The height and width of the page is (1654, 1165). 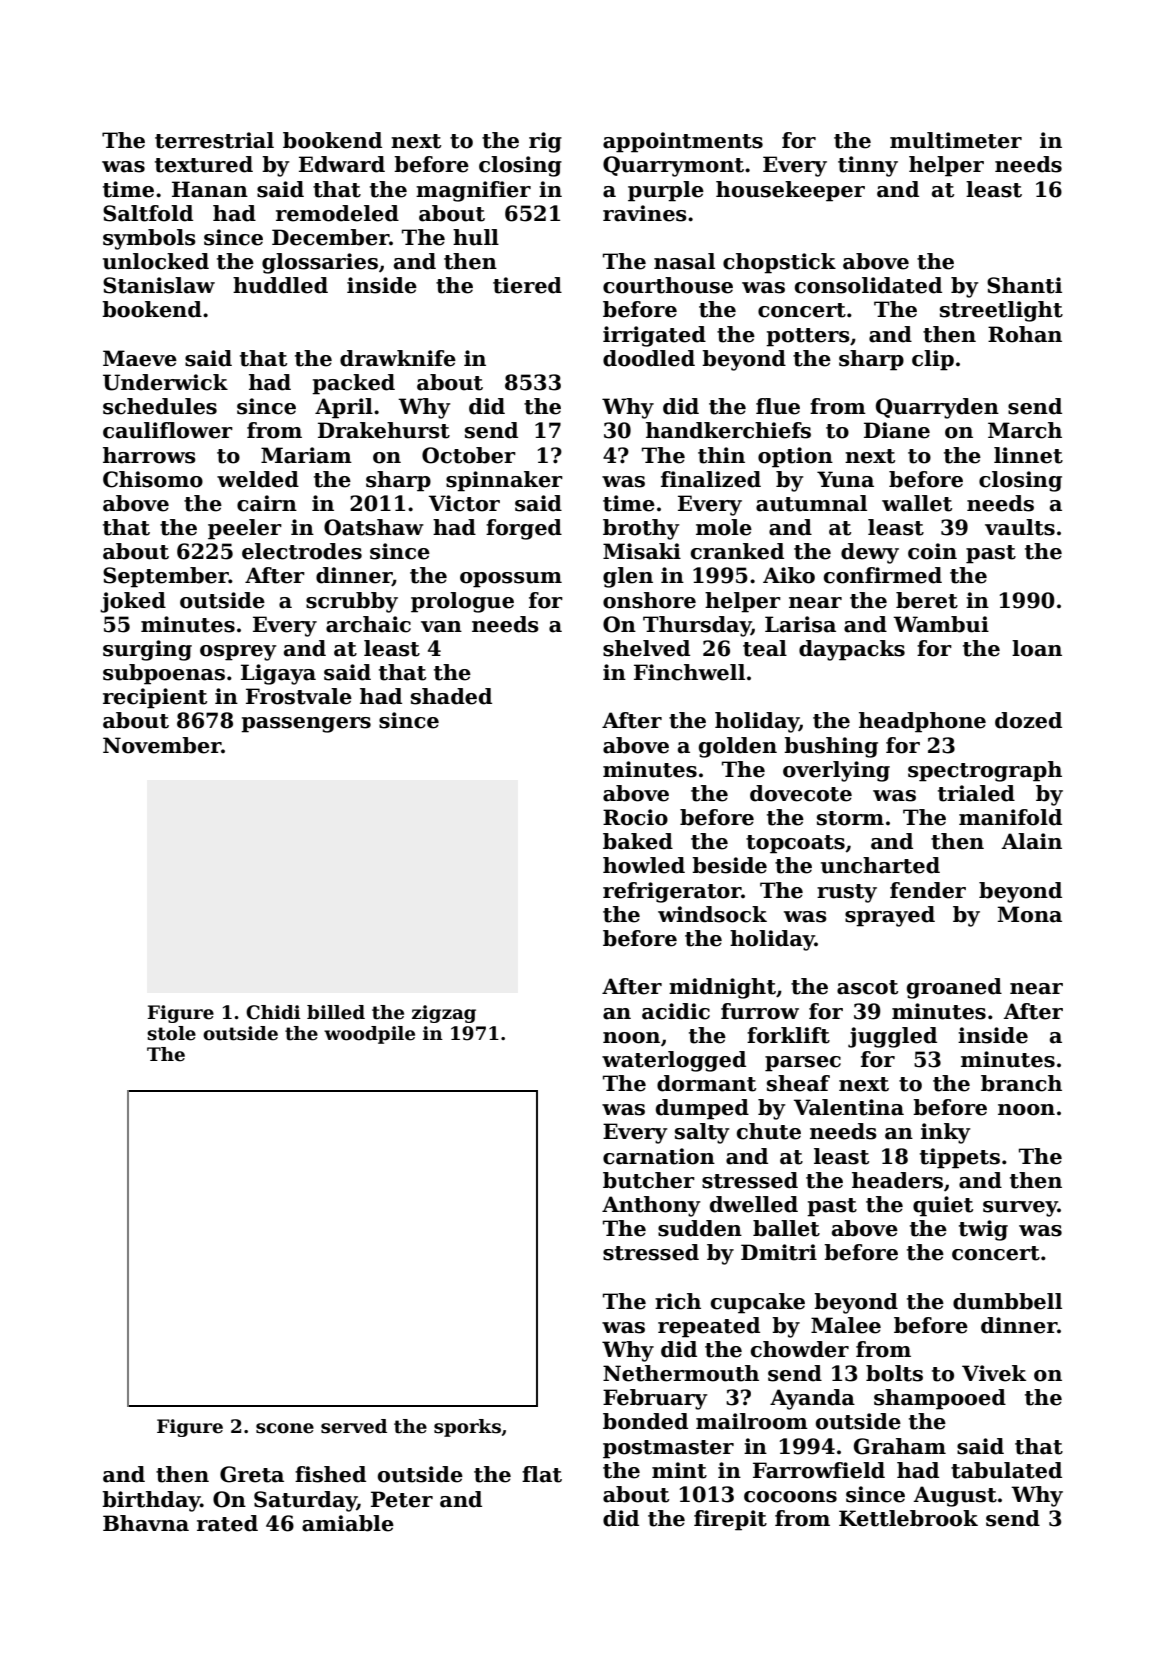 I want to click on golden, so click(x=738, y=747).
